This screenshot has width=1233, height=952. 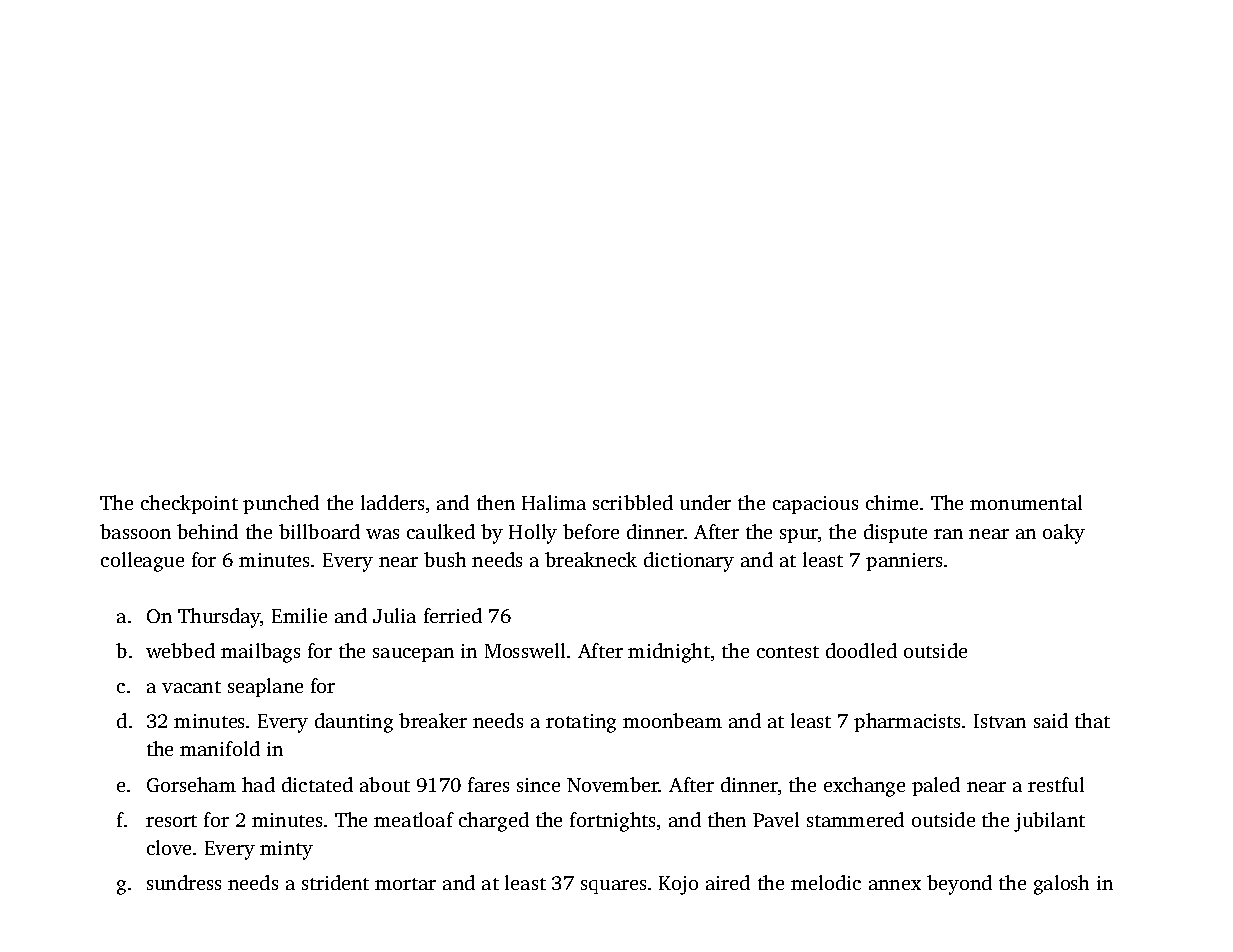 What do you see at coordinates (335, 882) in the screenshot?
I see `strident` at bounding box center [335, 882].
